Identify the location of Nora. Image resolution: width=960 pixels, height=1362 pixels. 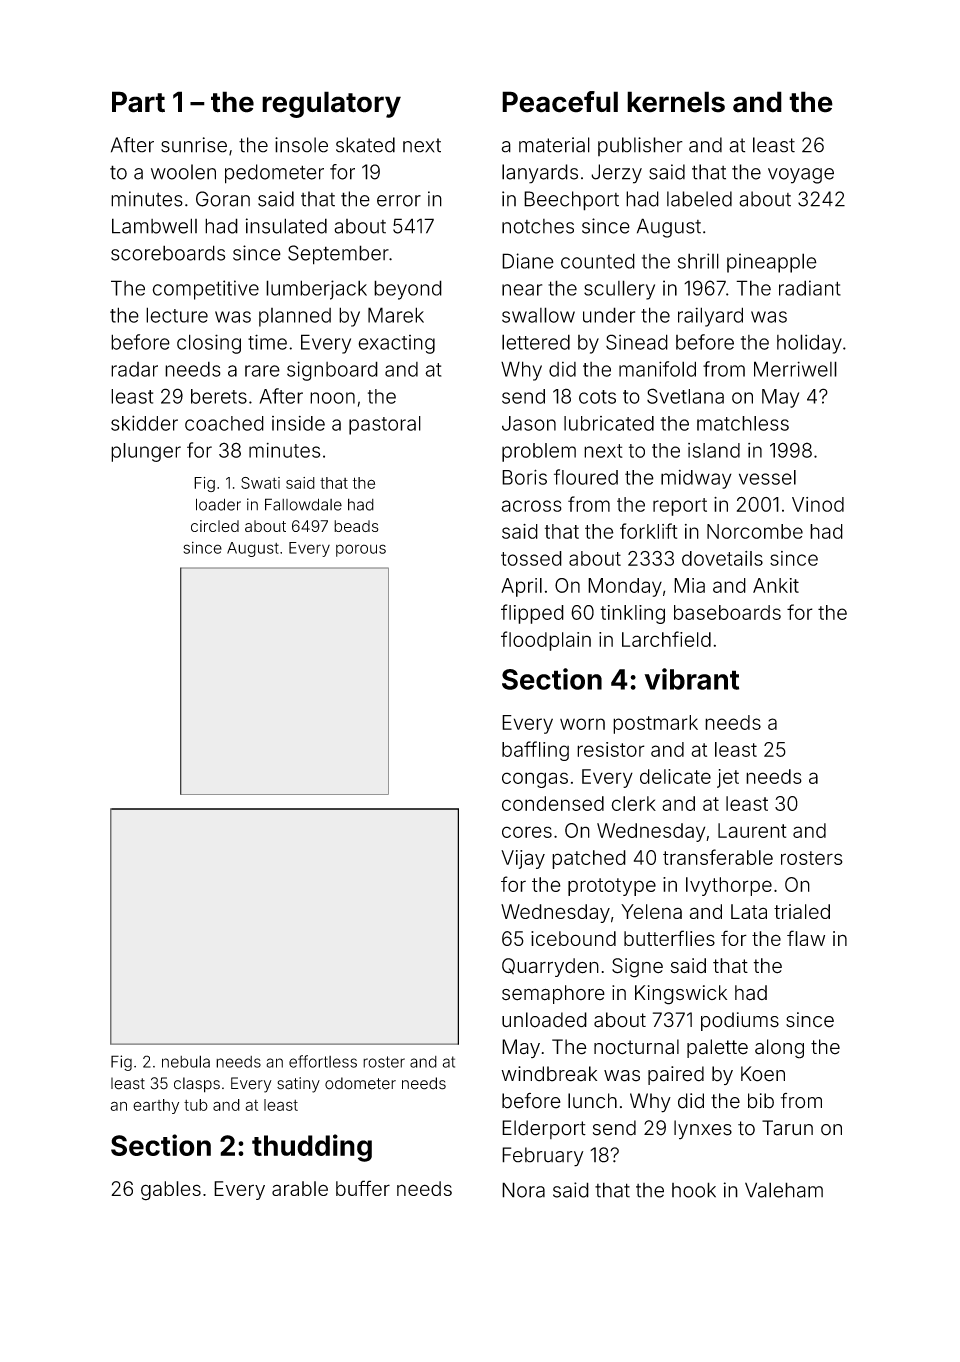
(523, 1190).
